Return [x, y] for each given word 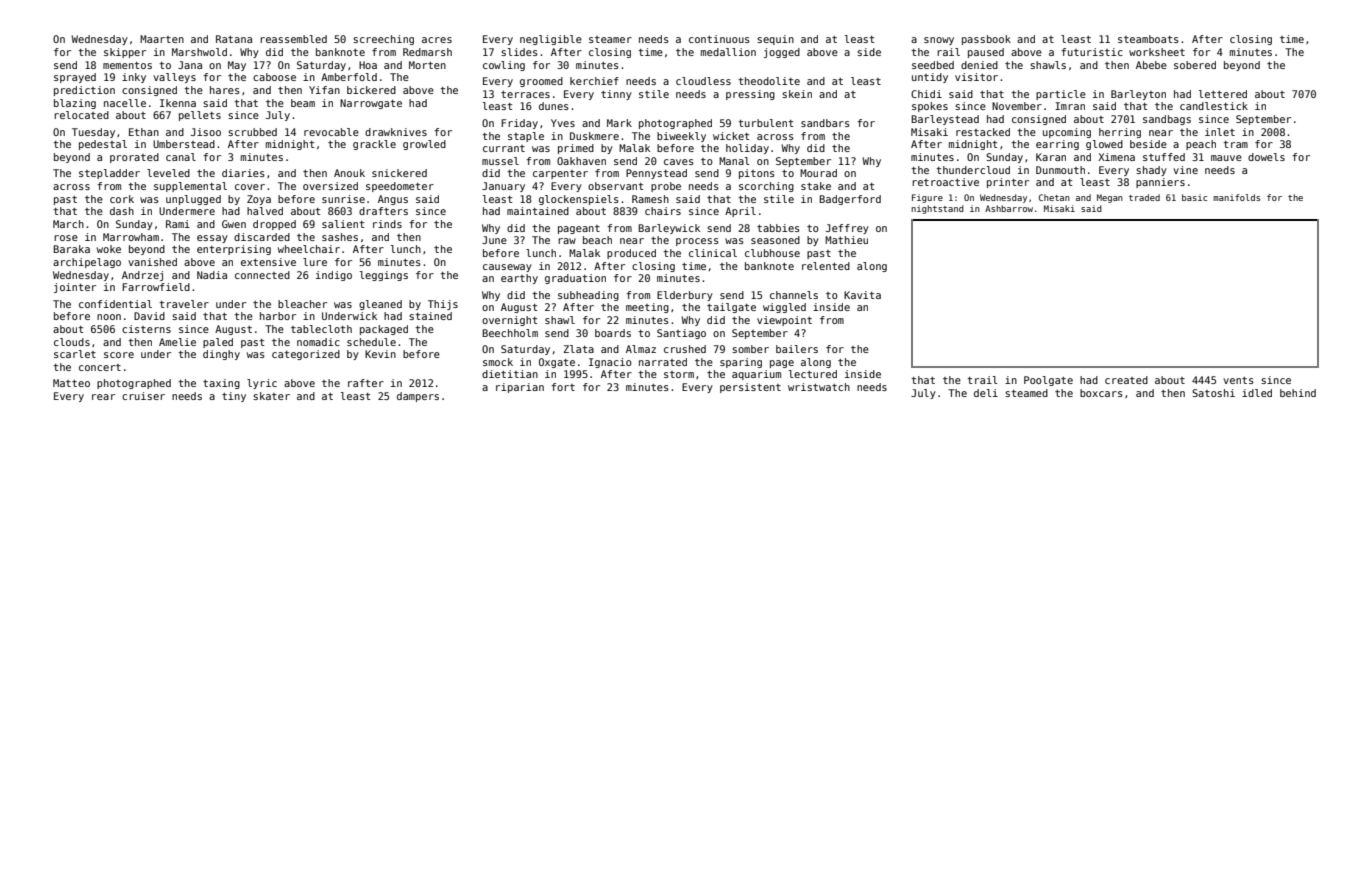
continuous [719, 39]
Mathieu [846, 240]
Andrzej [142, 276]
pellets [200, 116]
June [494, 240]
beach [597, 240]
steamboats [1148, 39]
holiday [747, 149]
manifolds [1236, 197]
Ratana [234, 39]
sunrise [343, 199]
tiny [234, 397]
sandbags [1167, 120]
